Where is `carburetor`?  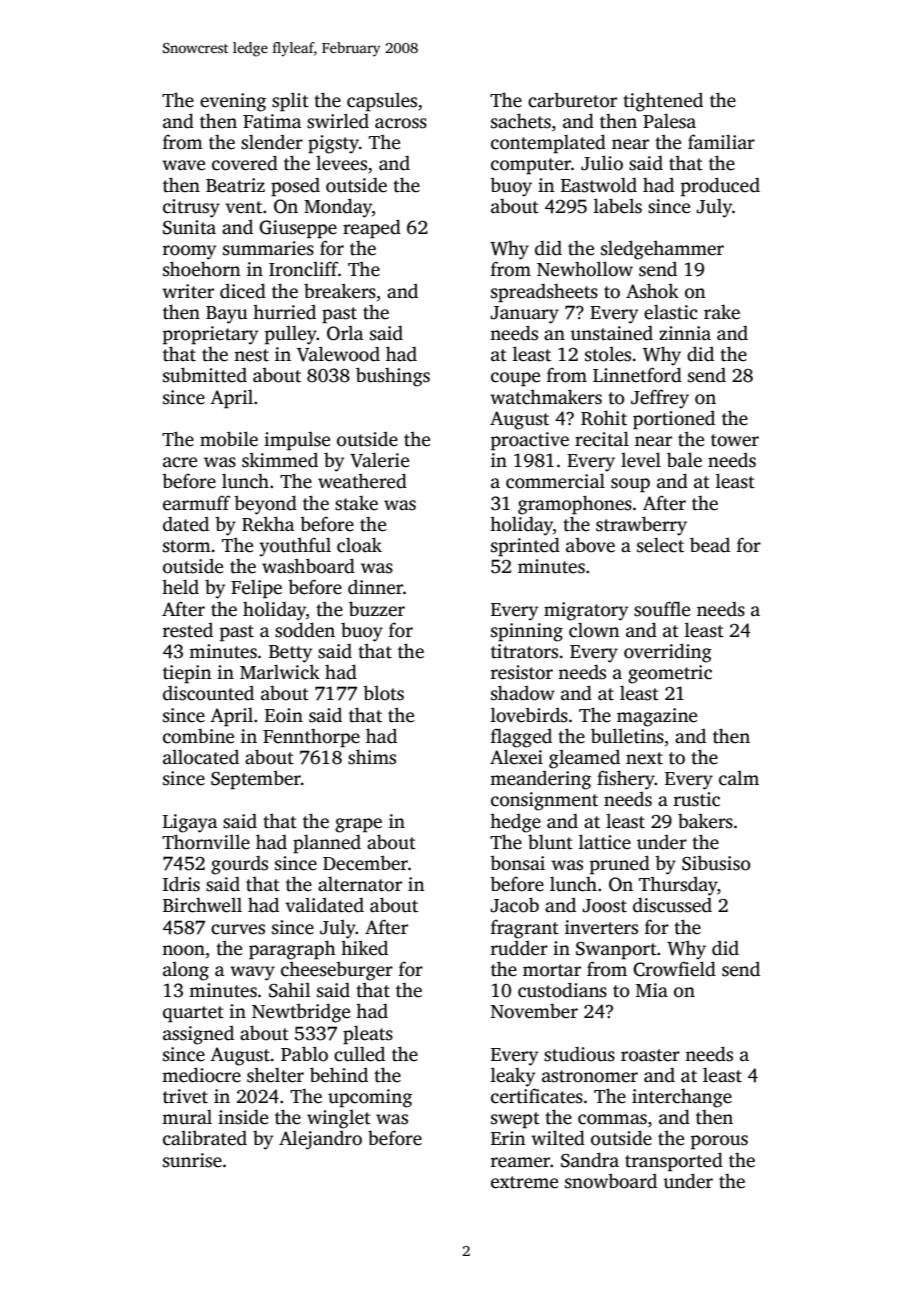 carburetor is located at coordinates (572, 100).
